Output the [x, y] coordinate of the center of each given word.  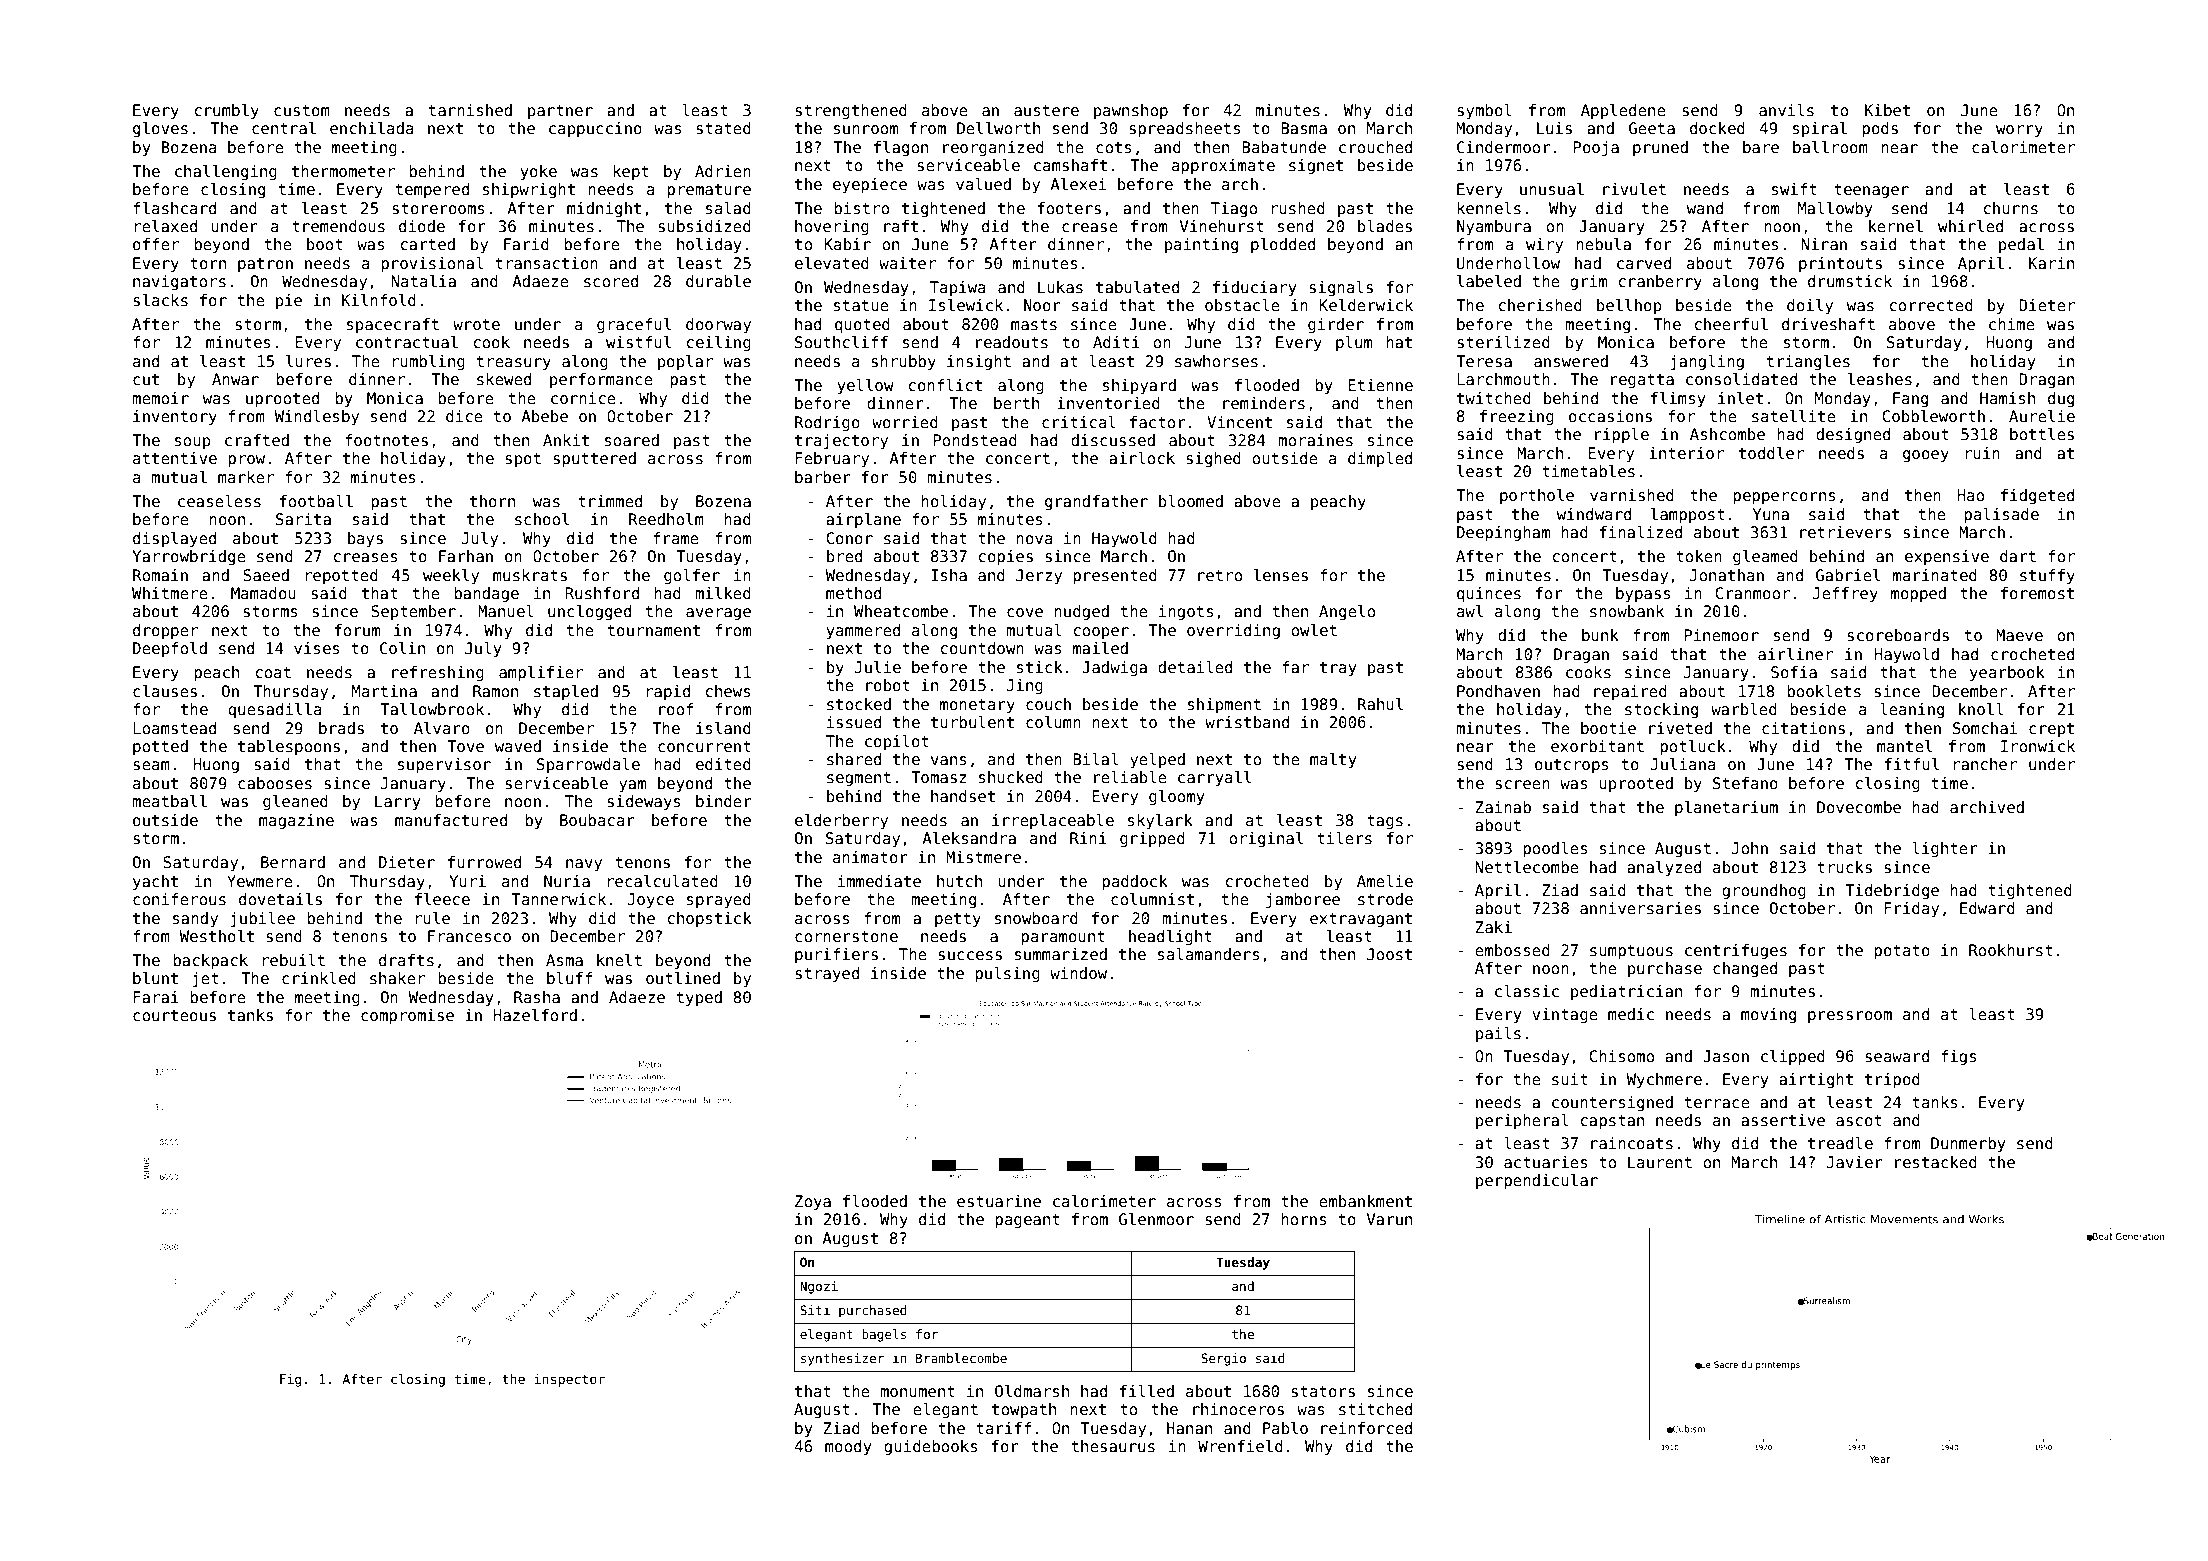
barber [823, 477]
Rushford [602, 593]
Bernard [293, 862]
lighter [1945, 849]
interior [1686, 453]
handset [963, 796]
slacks [160, 300]
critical [1079, 422]
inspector [569, 1380]
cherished [1540, 305]
